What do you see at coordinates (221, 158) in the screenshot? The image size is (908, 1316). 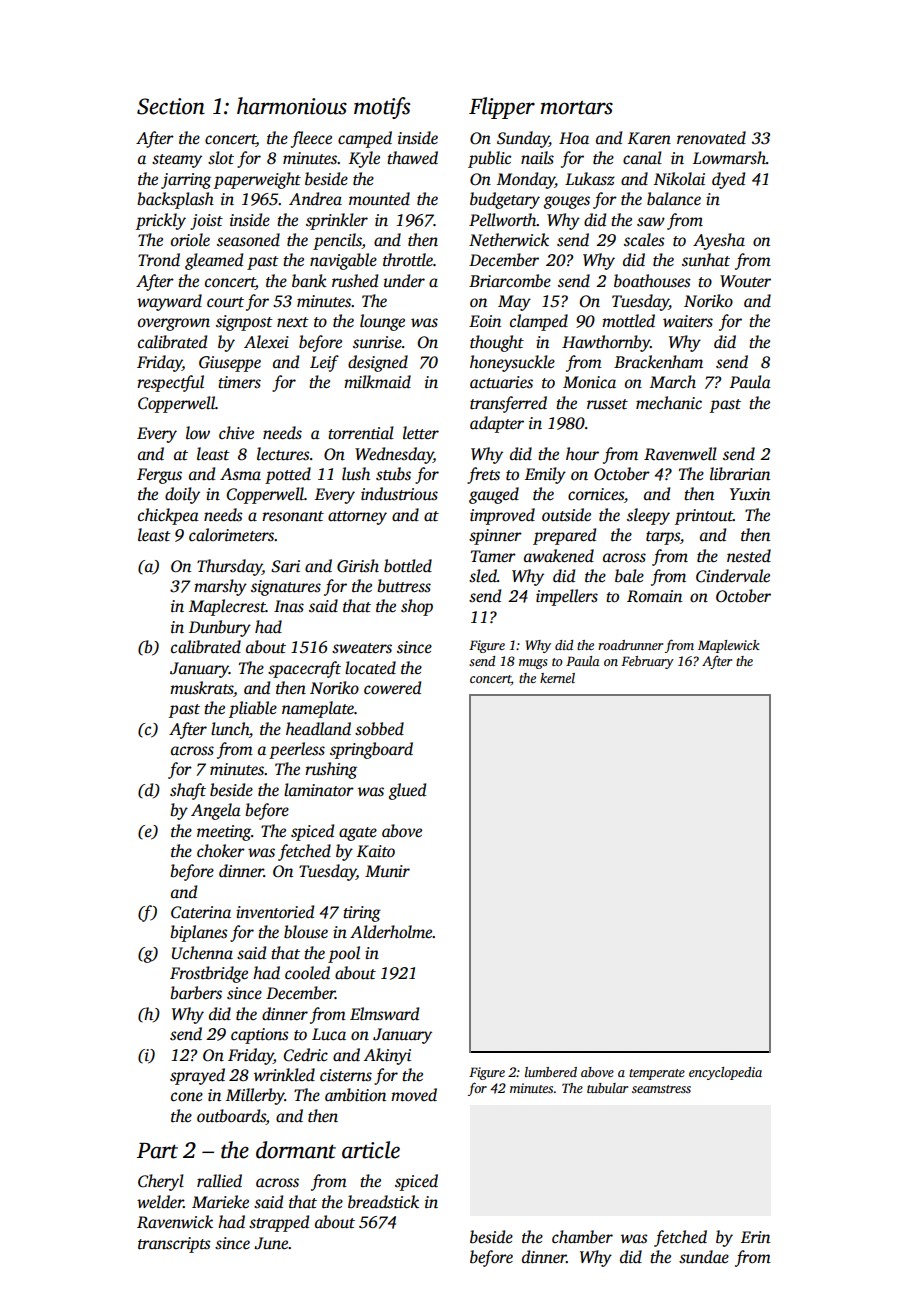 I see `slot` at bounding box center [221, 158].
